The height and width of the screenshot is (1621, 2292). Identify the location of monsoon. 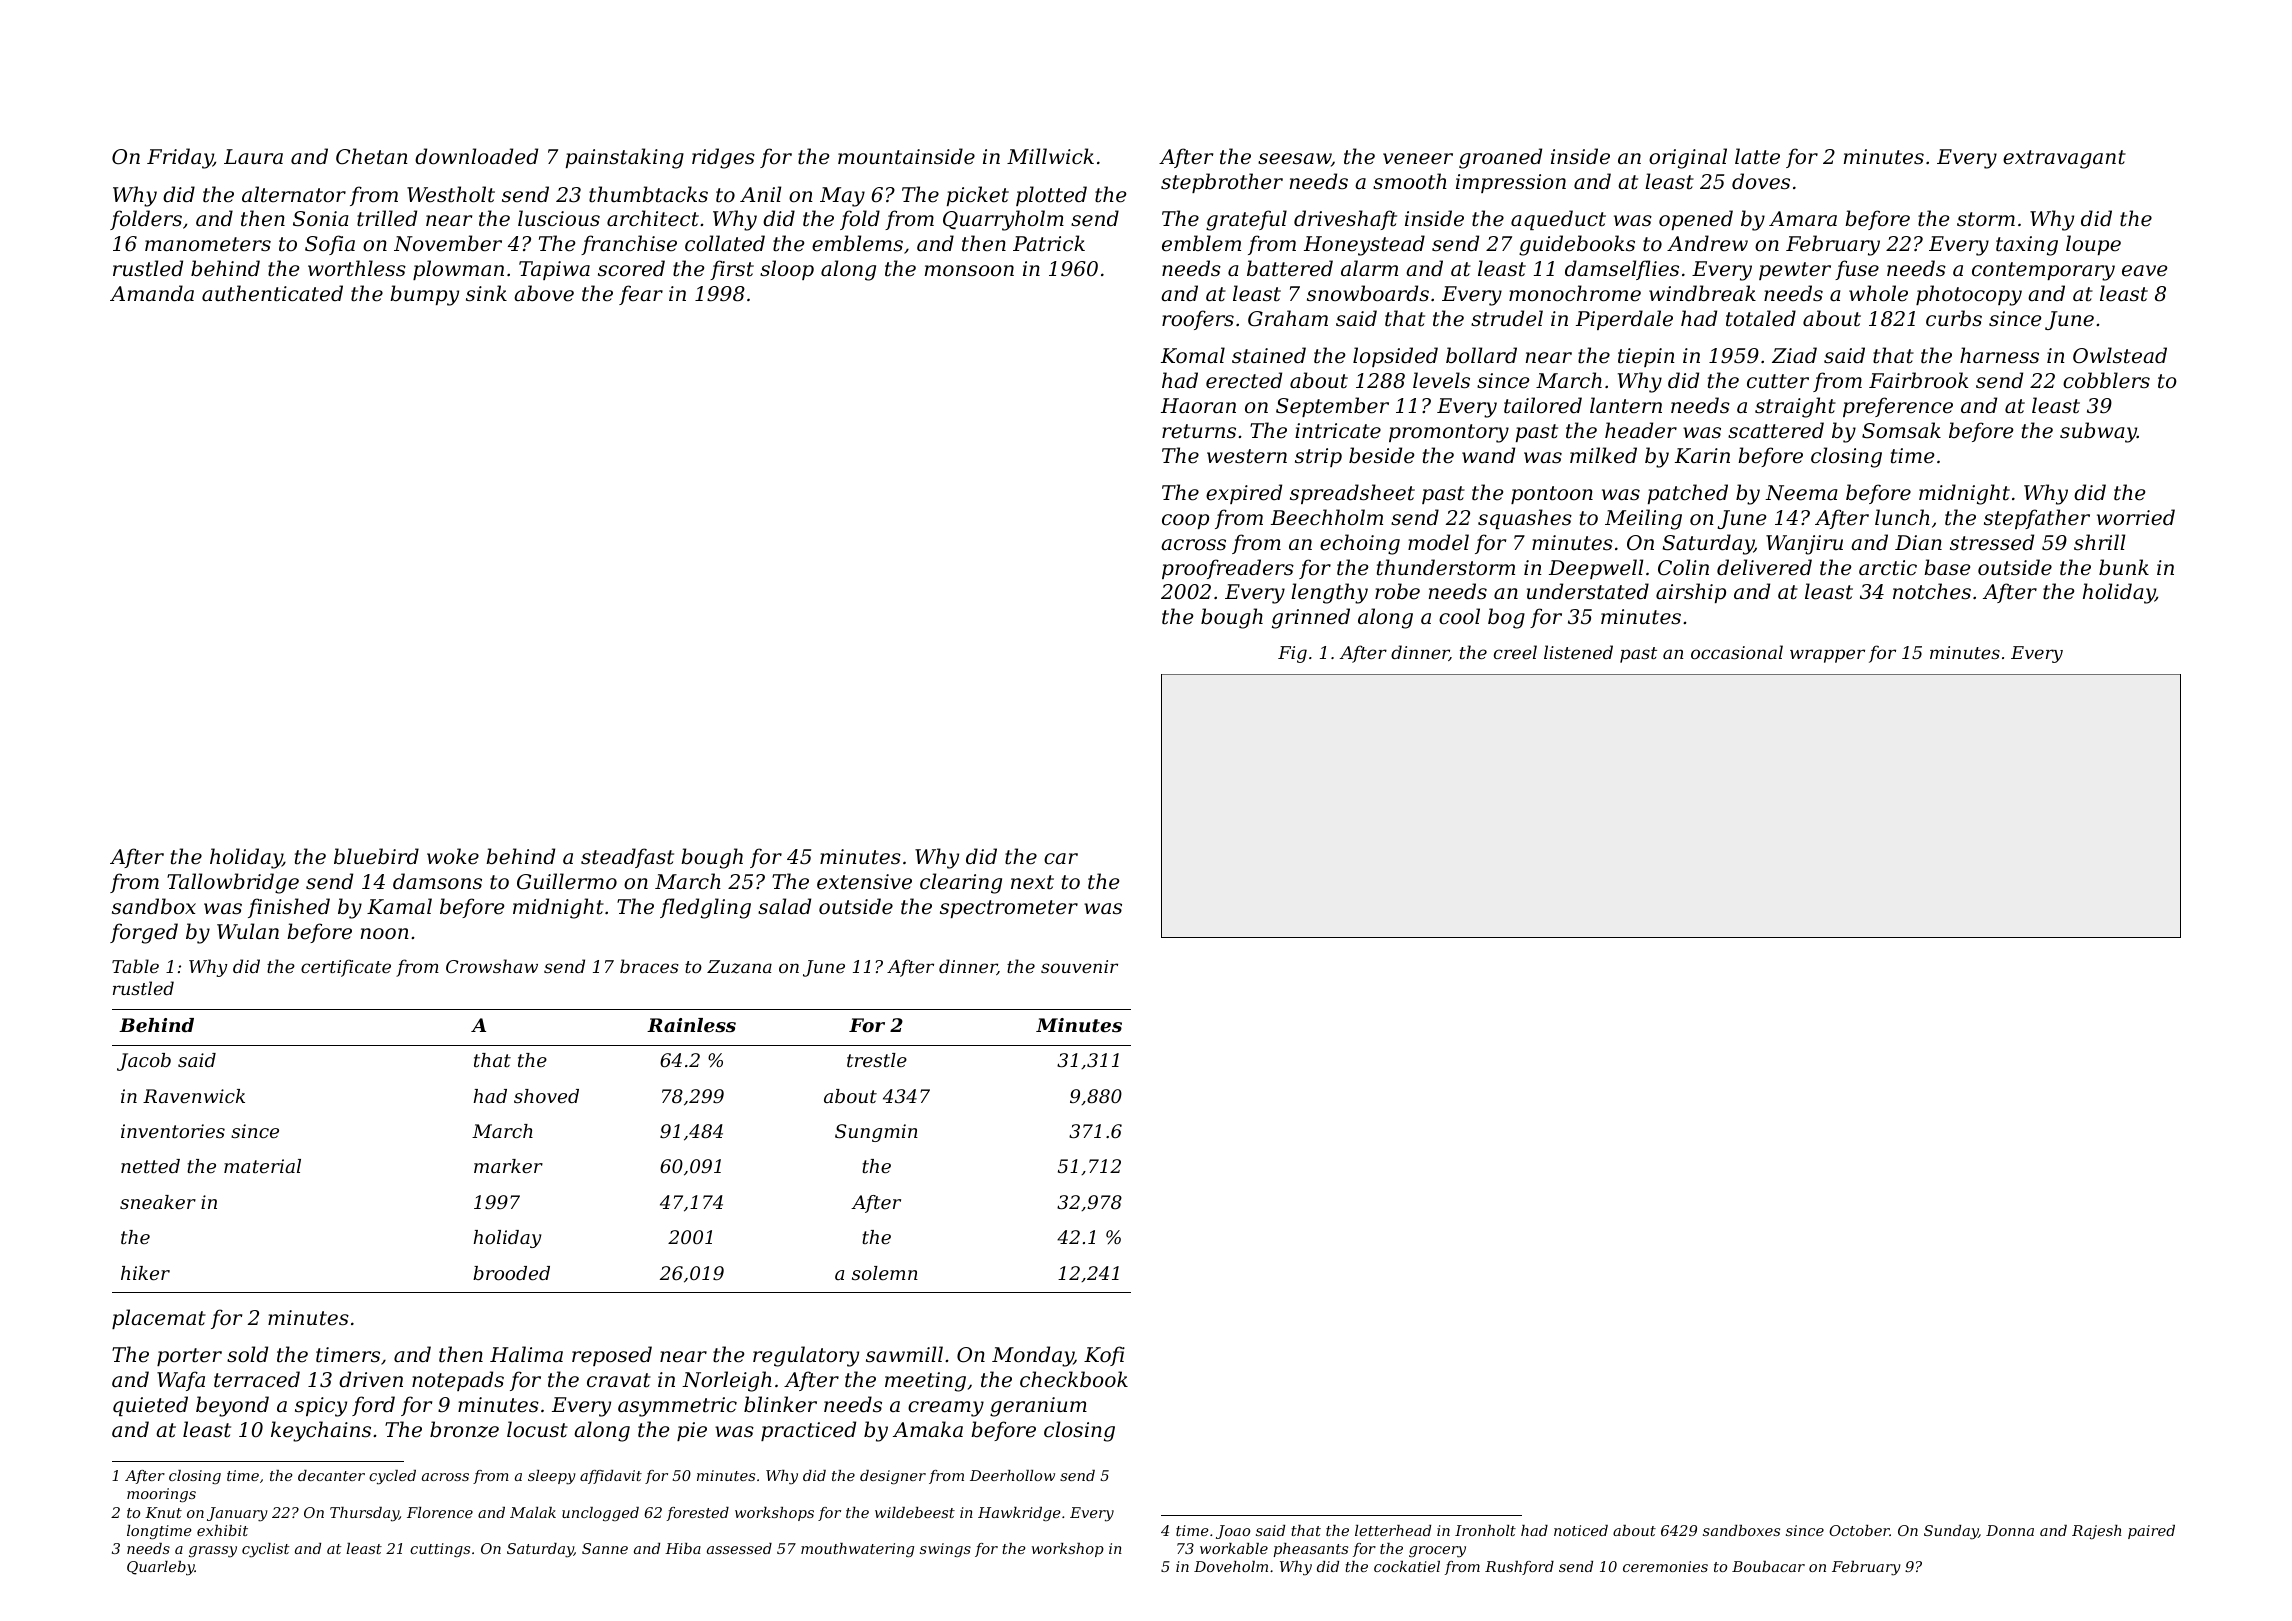
(969, 271).
